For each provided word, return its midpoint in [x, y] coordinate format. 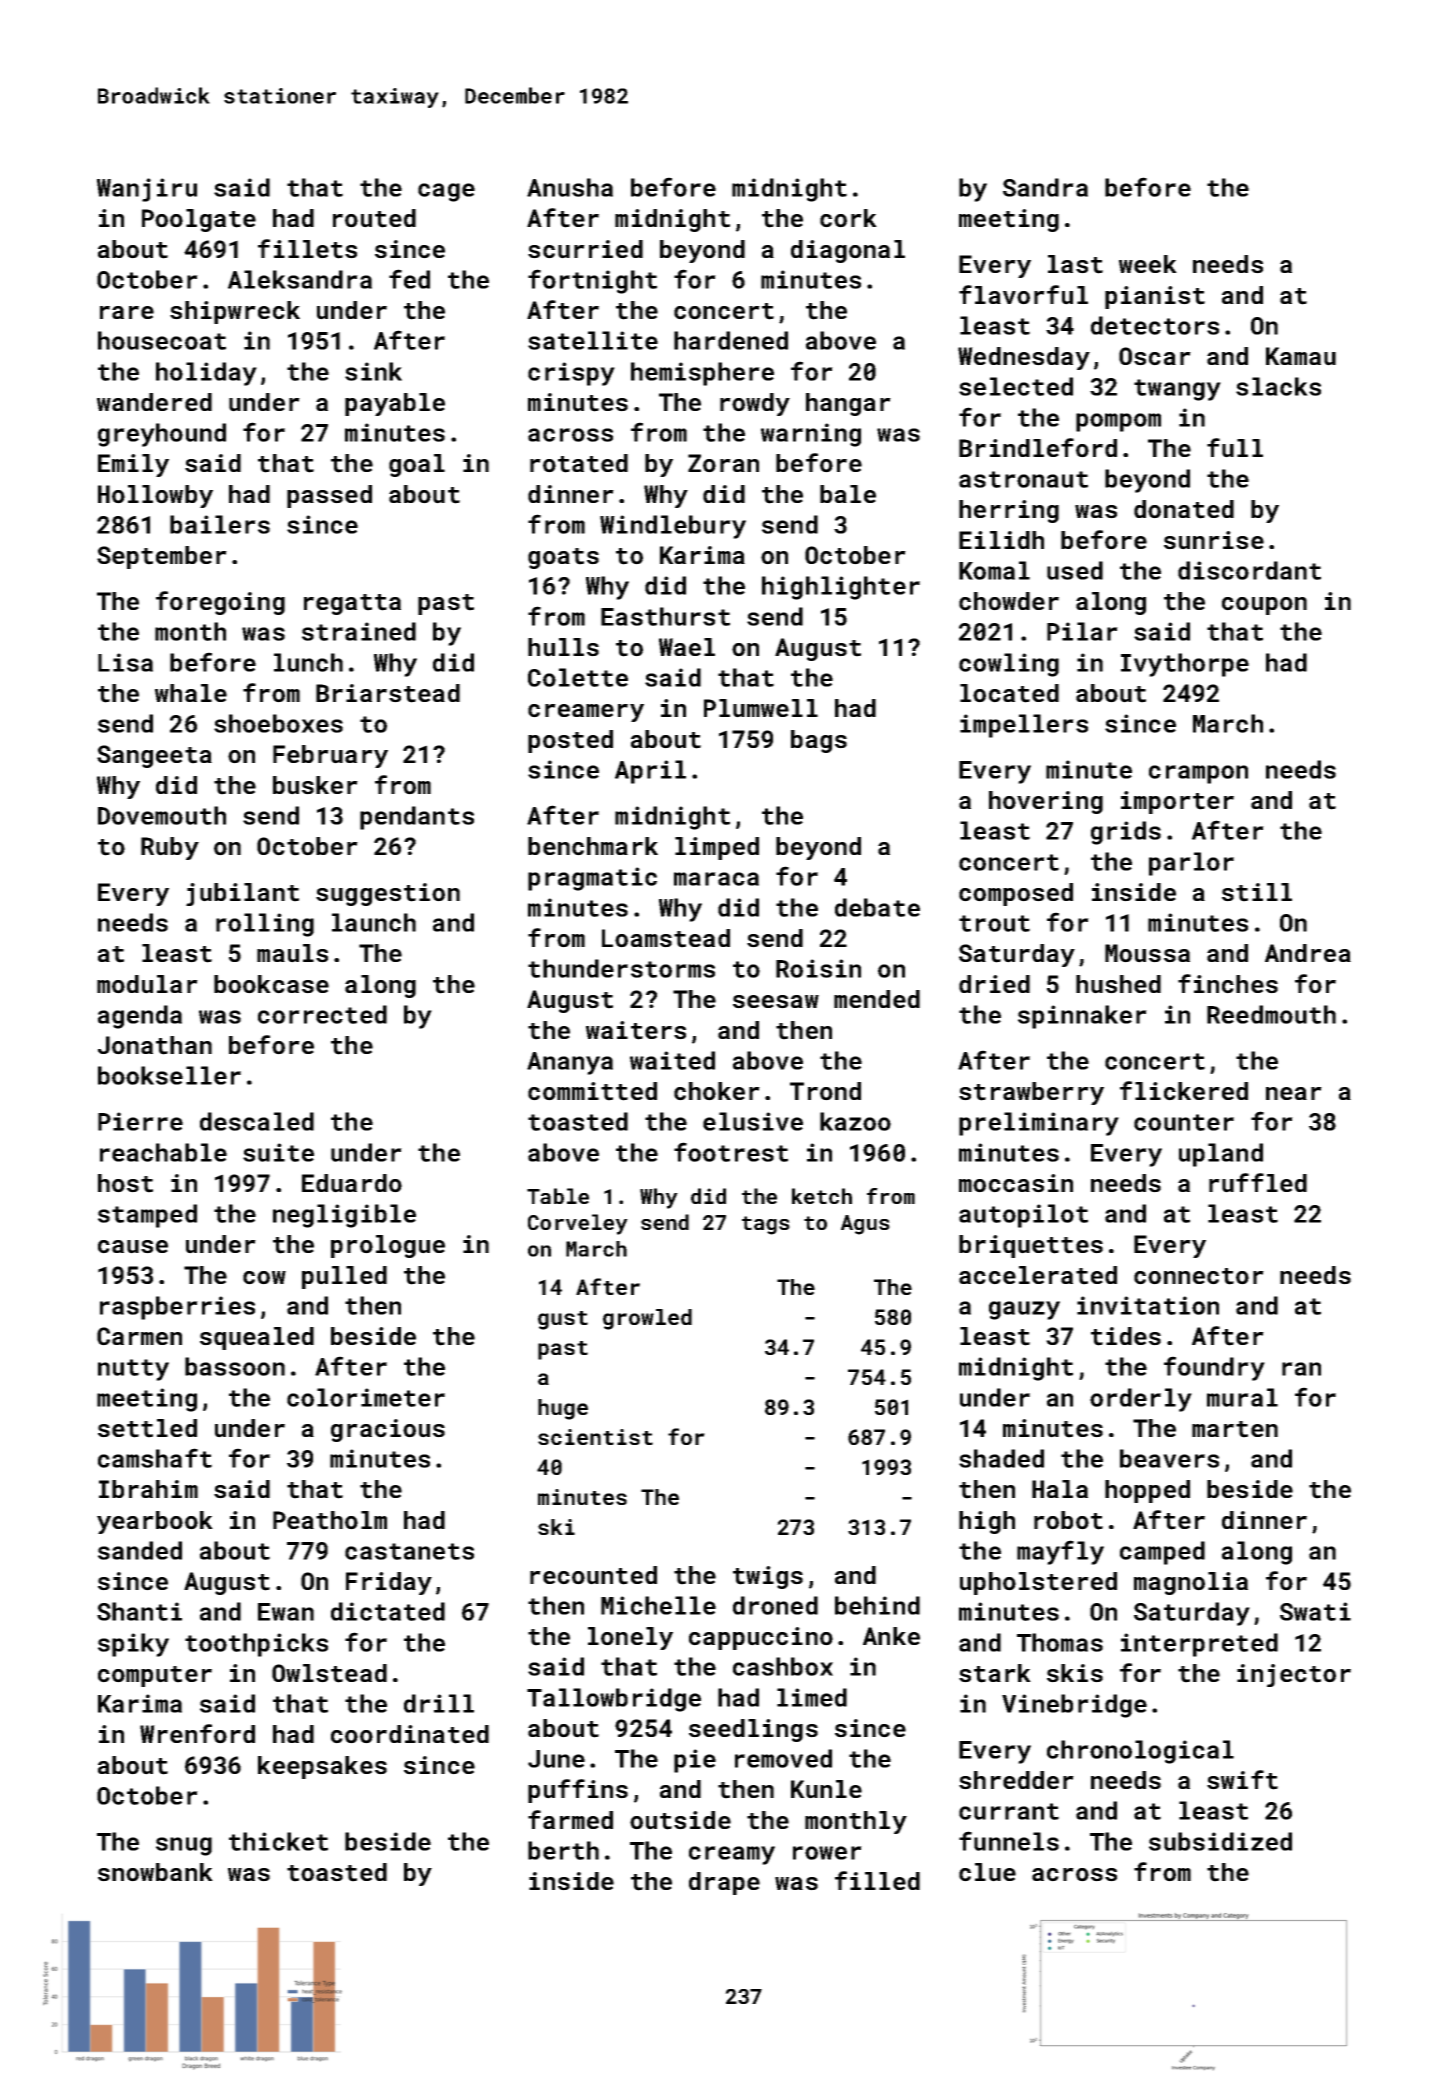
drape [724, 1883]
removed [783, 1758]
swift [1242, 1780]
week [1148, 264]
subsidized [1220, 1841]
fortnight [592, 281]
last [1075, 264]
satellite [593, 340]
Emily [133, 465]
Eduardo [352, 1183]
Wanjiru [147, 190]
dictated [388, 1611]
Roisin [818, 968]
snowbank [155, 1872]
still [1257, 892]
